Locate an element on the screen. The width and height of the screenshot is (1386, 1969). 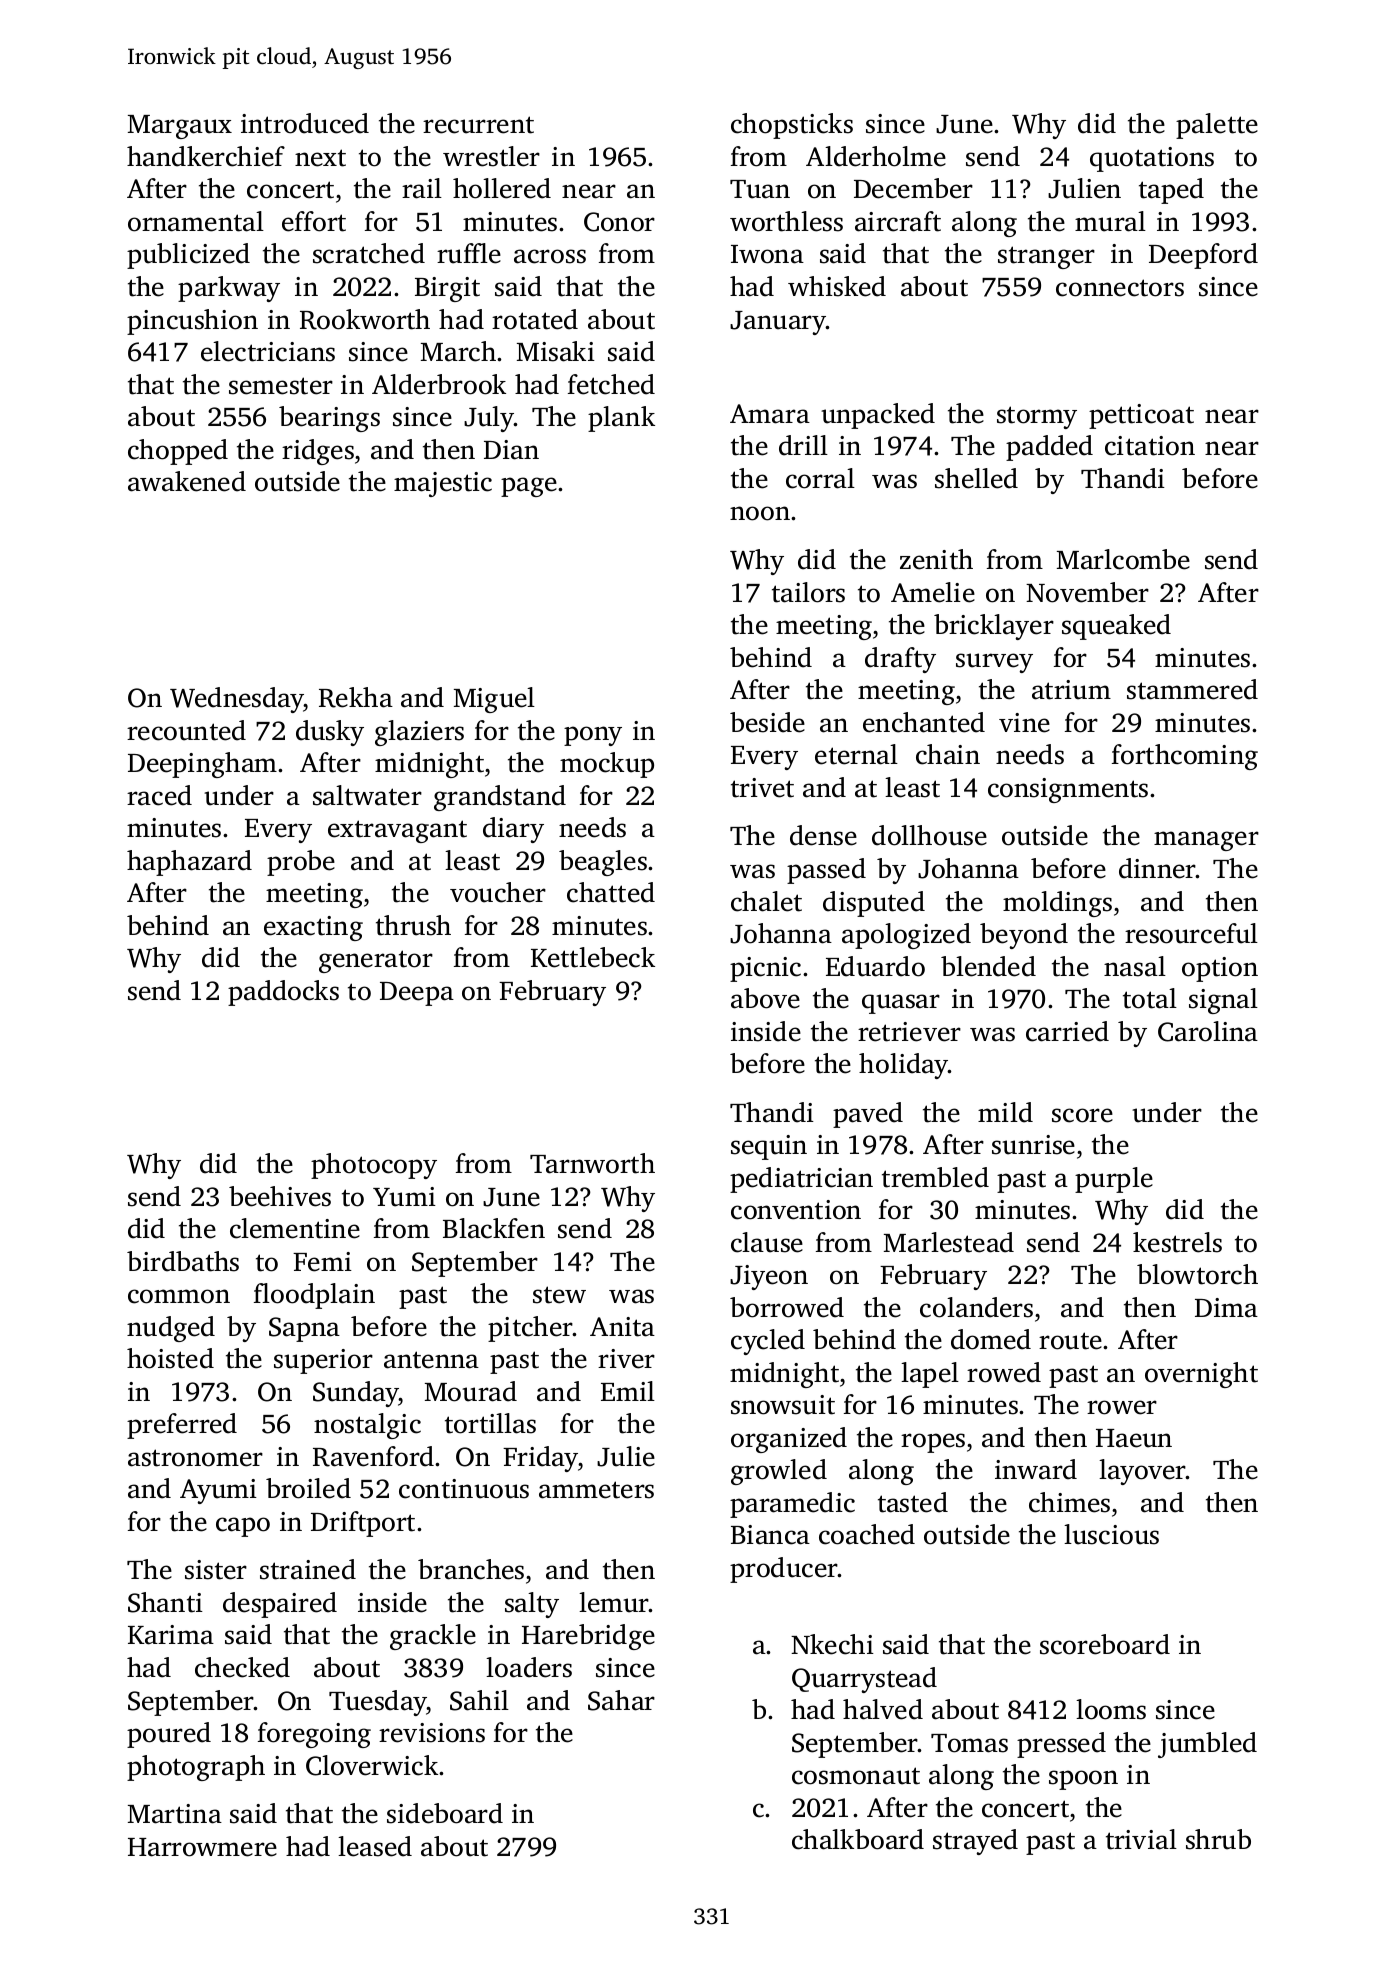
carried is located at coordinates (1067, 1031).
